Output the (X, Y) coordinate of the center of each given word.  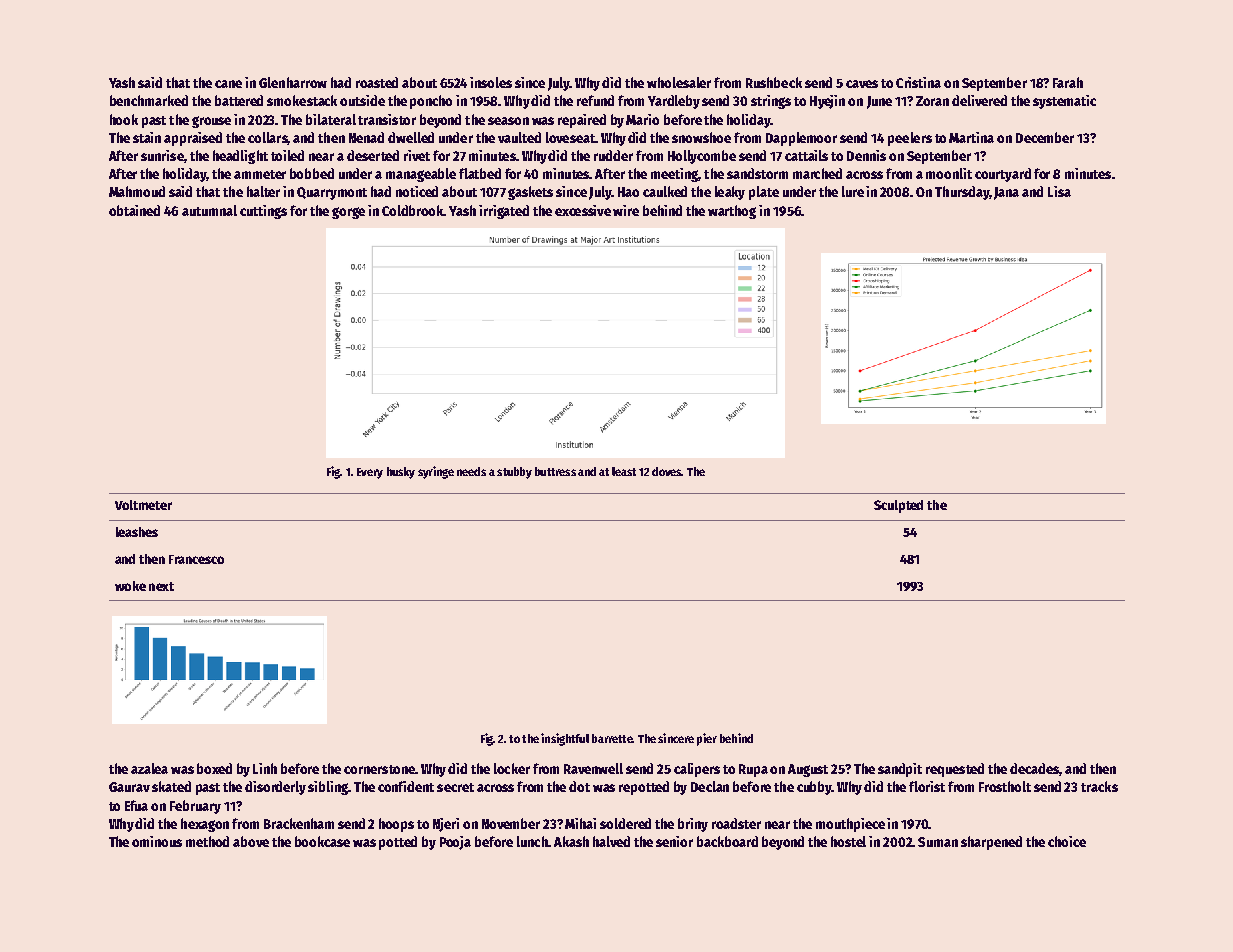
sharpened (991, 843)
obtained (134, 210)
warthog (732, 212)
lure (853, 191)
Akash (571, 841)
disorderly (275, 788)
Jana (1006, 193)
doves (667, 471)
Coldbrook (412, 210)
